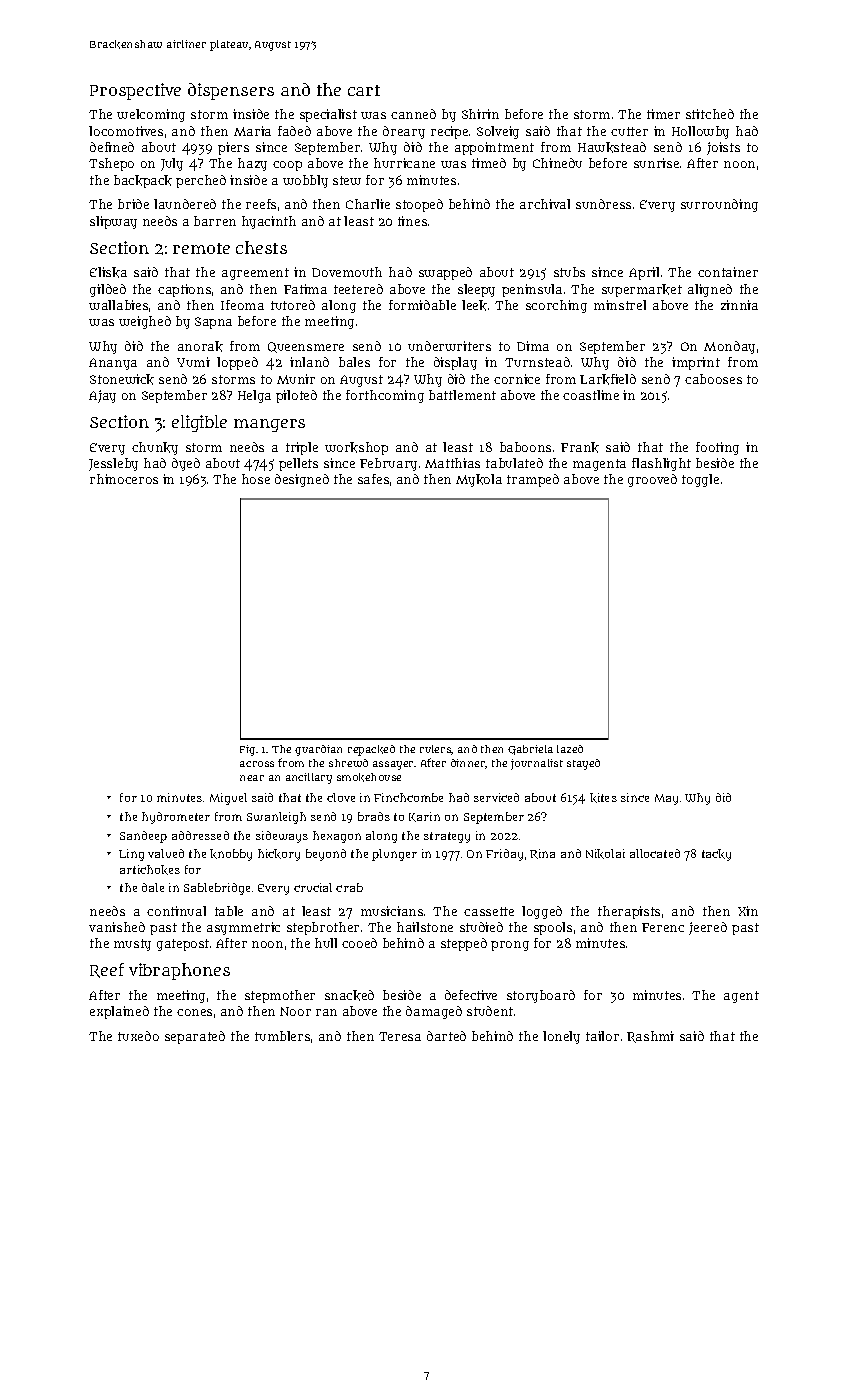  I want to click on Mykola, so click(479, 480).
